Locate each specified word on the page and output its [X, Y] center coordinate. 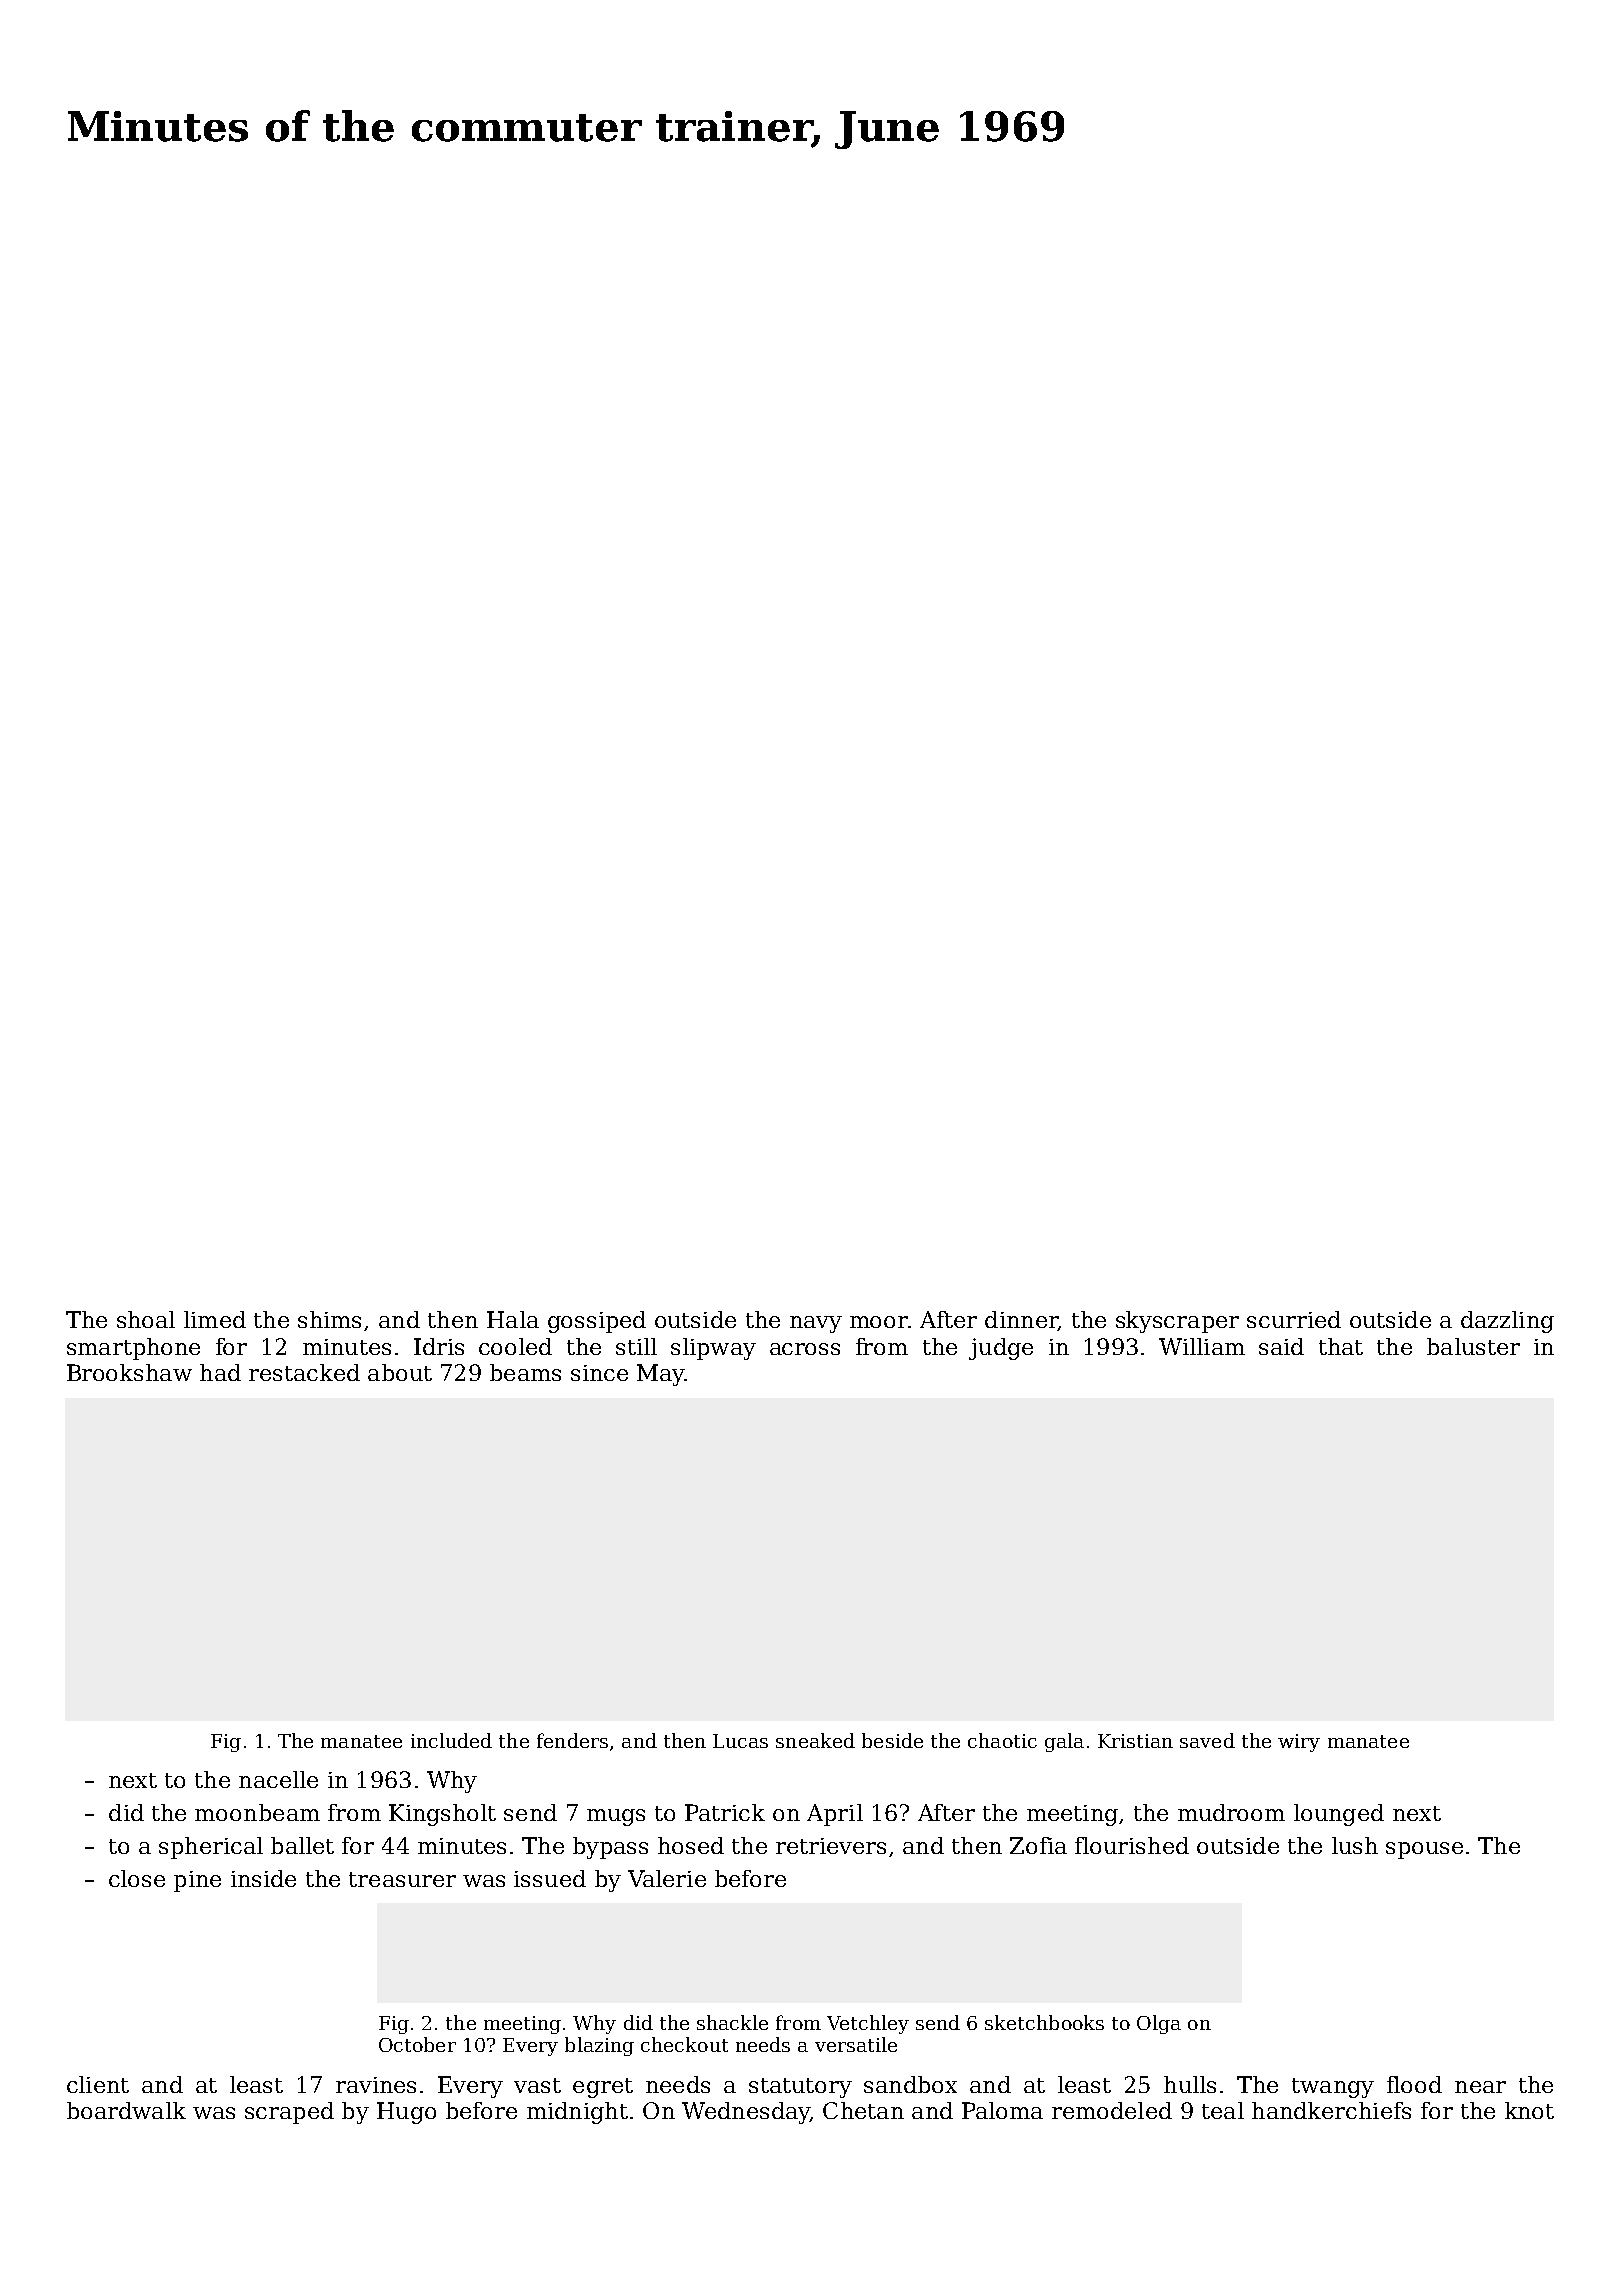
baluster [1473, 1346]
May [661, 1375]
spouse [1424, 1850]
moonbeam [257, 1812]
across [805, 1349]
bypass [610, 1848]
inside [263, 1878]
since [599, 1373]
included [451, 1740]
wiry [1299, 1743]
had [220, 1372]
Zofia [1038, 1845]
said [1281, 1346]
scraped [289, 2113]
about [400, 1372]
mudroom [1231, 1812]
